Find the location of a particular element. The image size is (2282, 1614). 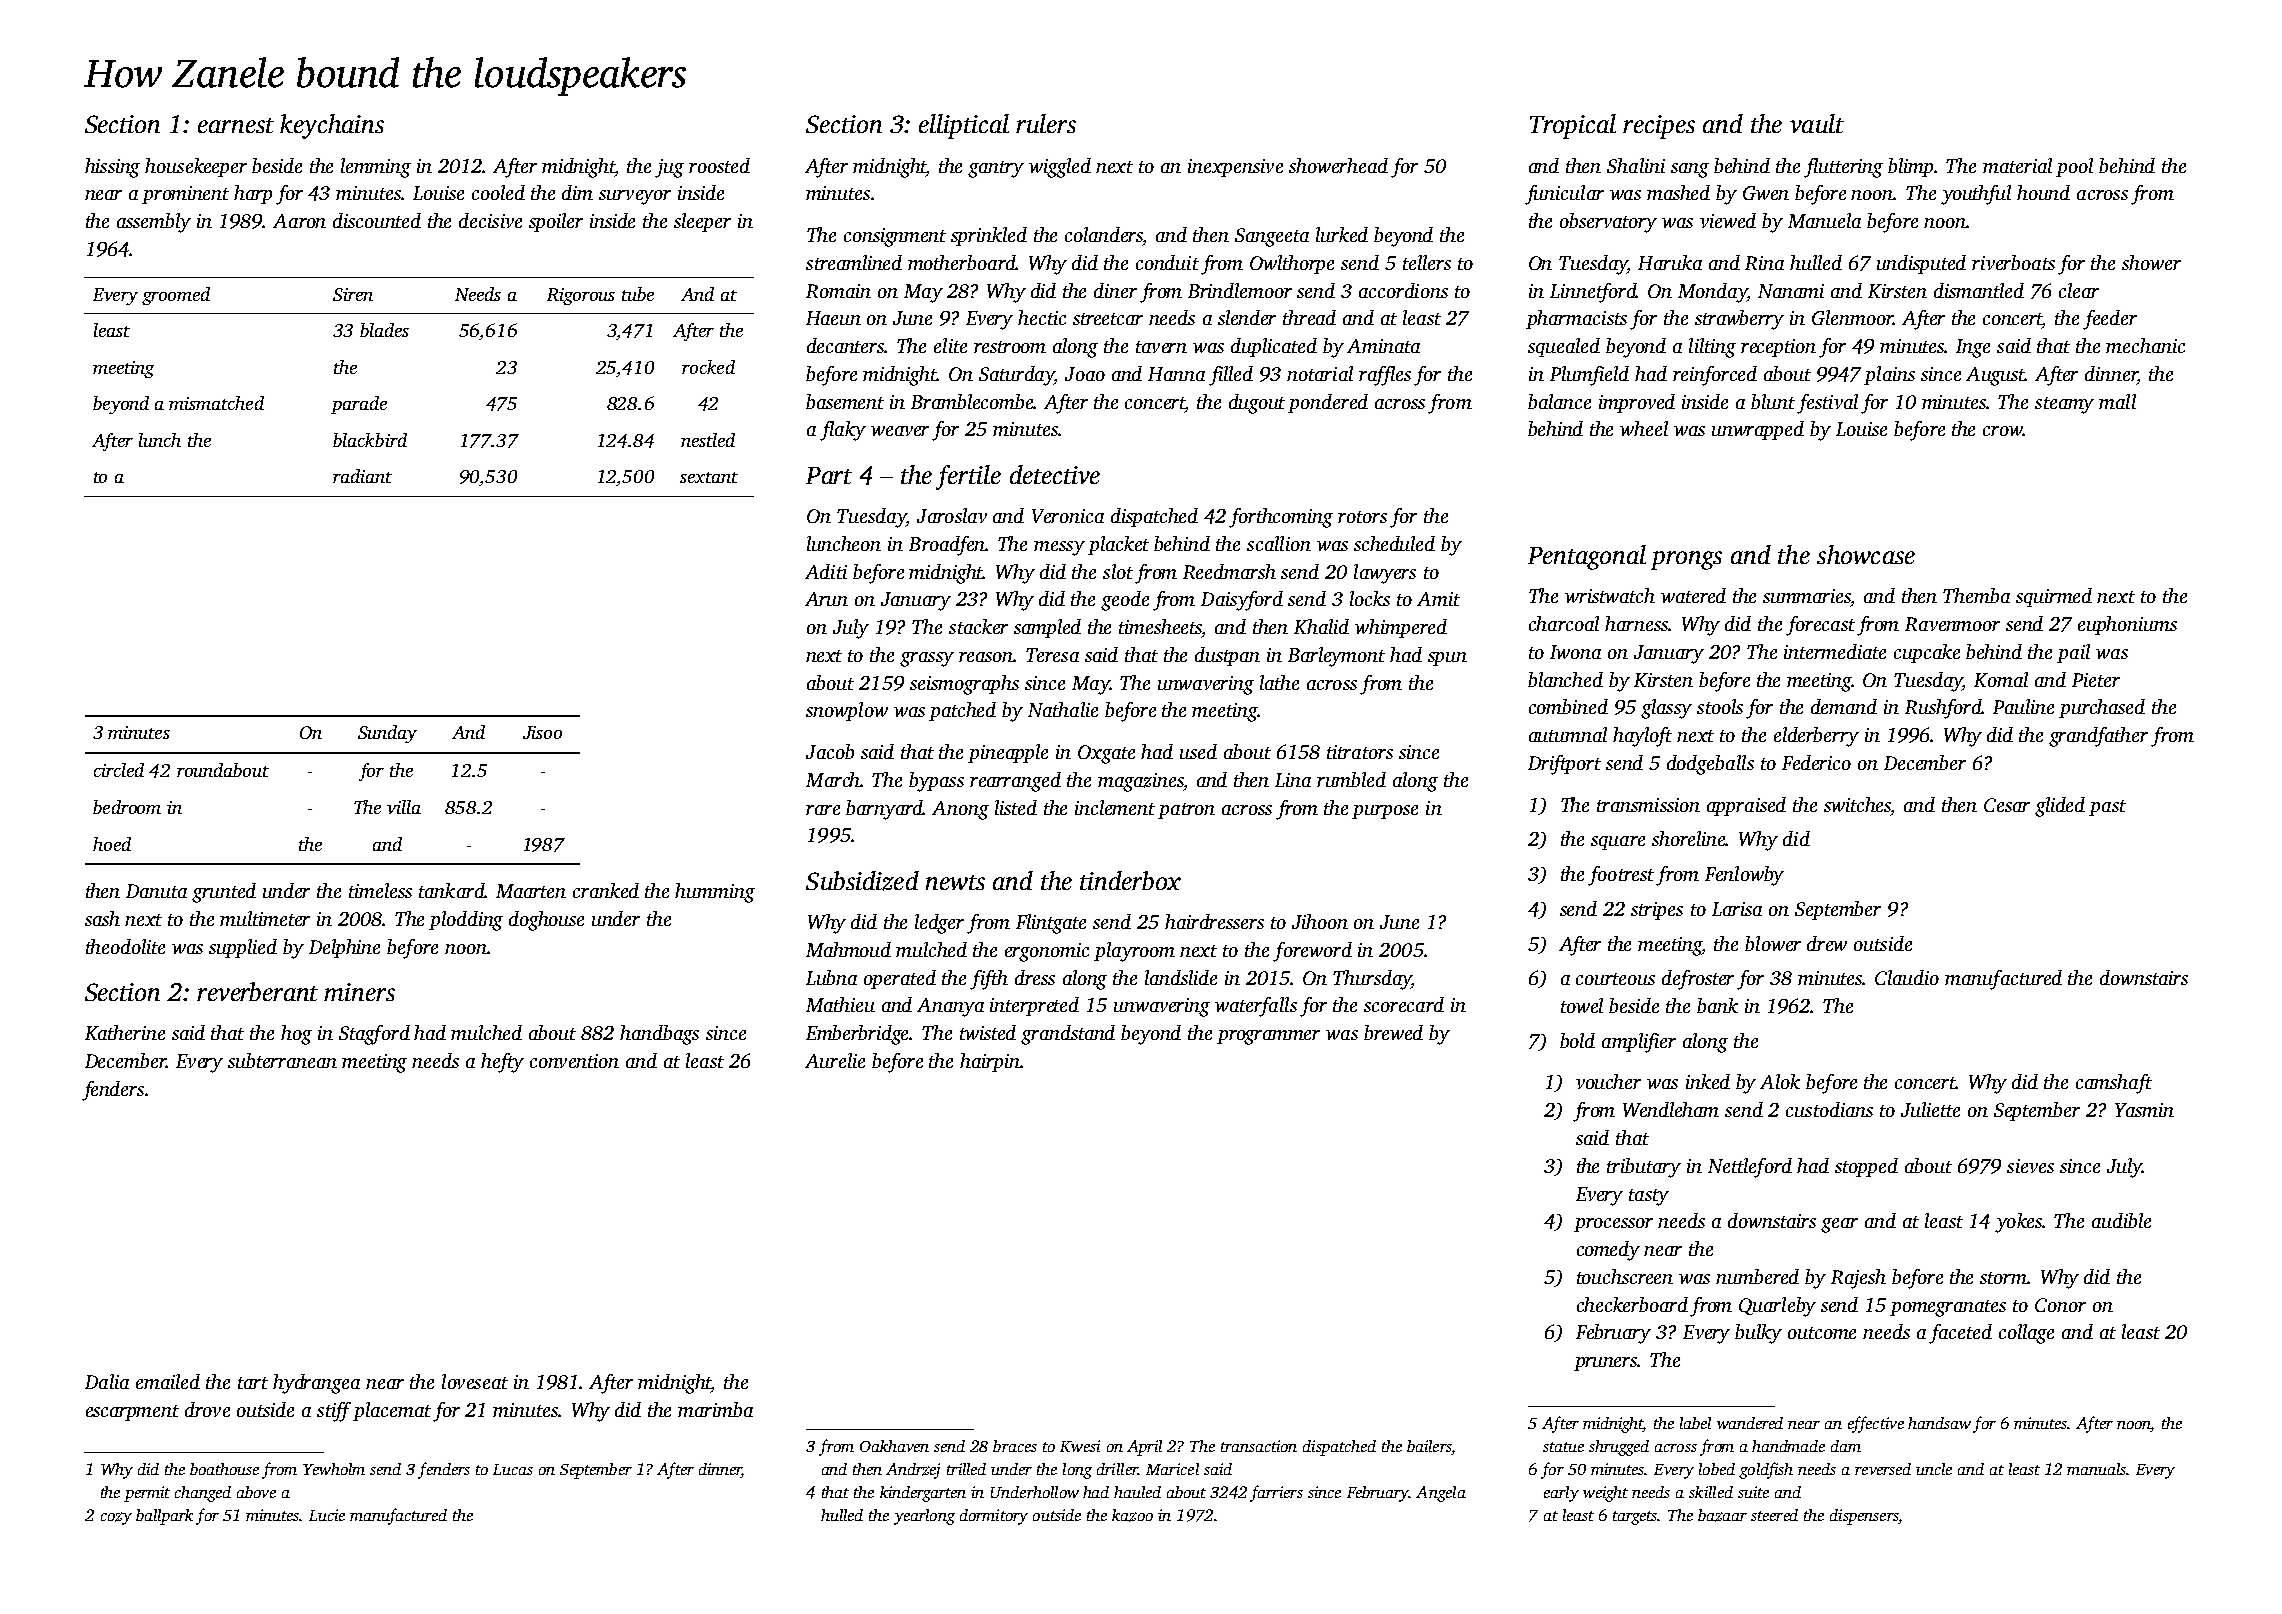

Dalia is located at coordinates (107, 1381).
